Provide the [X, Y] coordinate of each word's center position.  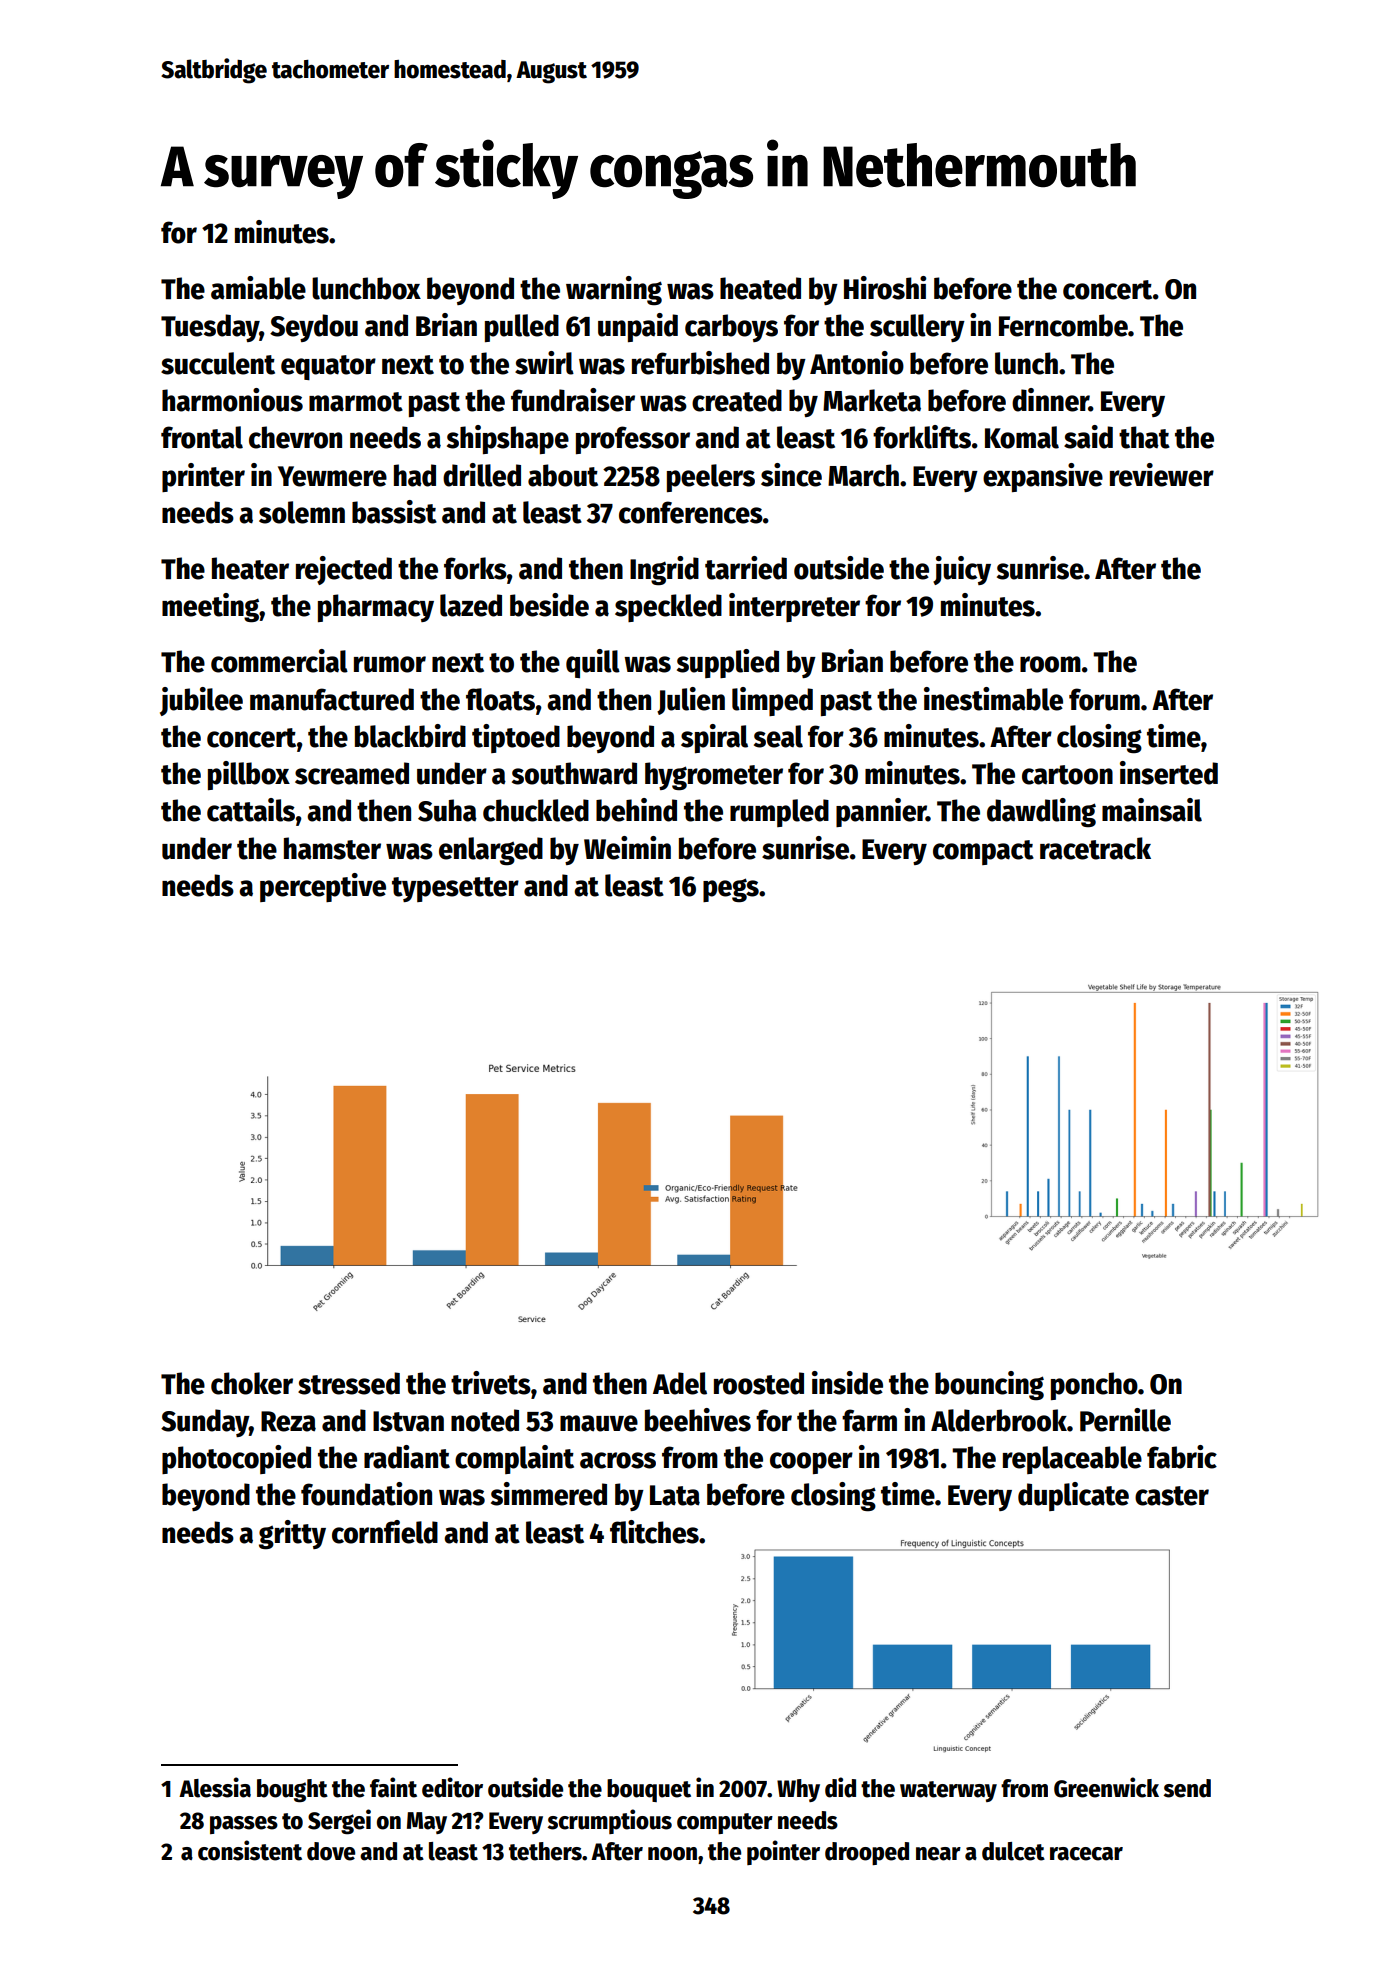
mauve [599, 1423]
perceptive [323, 887]
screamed [352, 773]
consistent [250, 1850]
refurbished [700, 363]
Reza [288, 1421]
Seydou [314, 328]
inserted [1169, 773]
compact [983, 852]
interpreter [794, 607]
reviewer [1162, 475]
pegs [731, 890]
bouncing [989, 1386]
